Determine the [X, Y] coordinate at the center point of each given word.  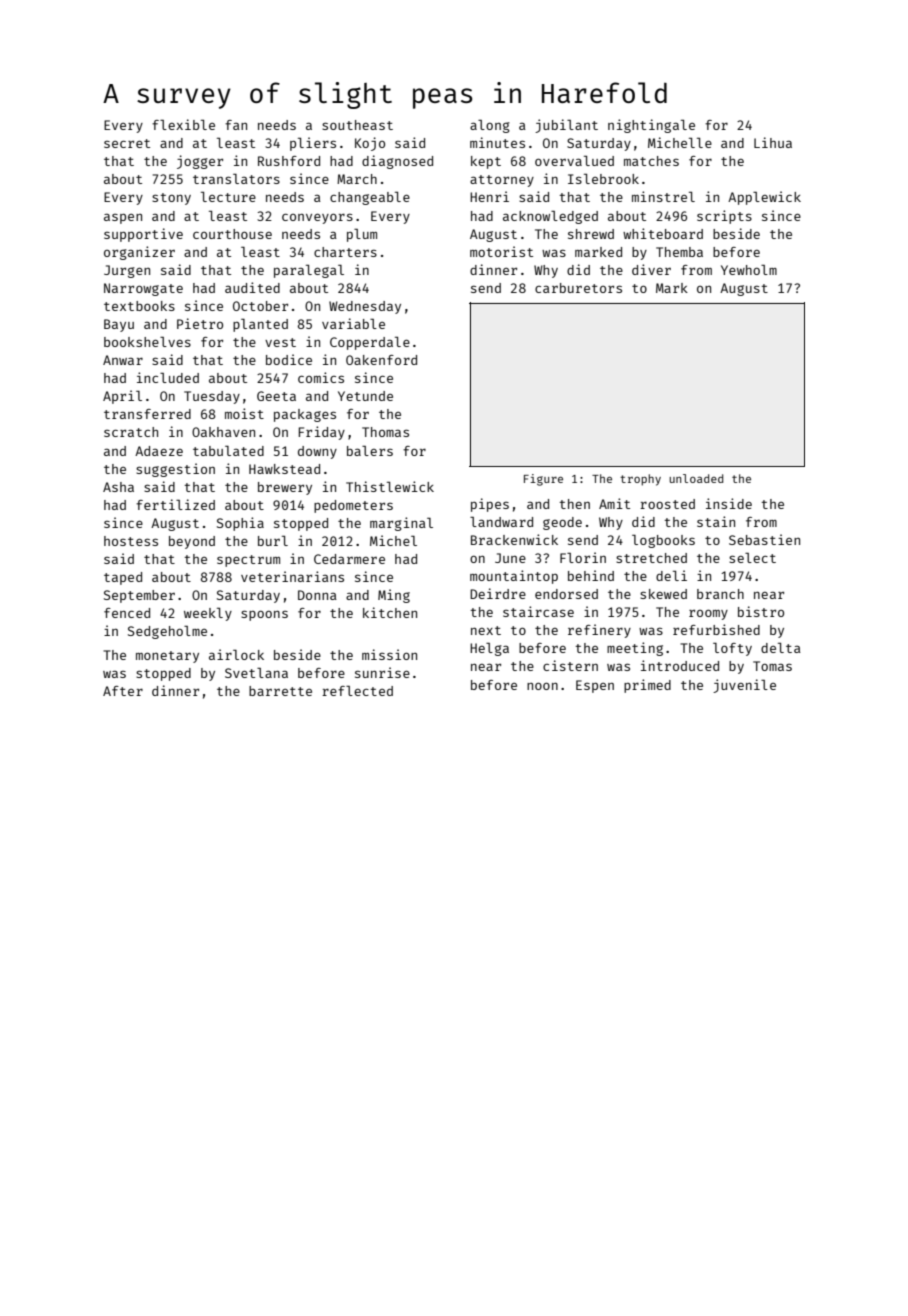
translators [236, 178]
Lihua [773, 142]
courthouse [232, 234]
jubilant [566, 126]
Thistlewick [390, 486]
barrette [280, 691]
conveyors [317, 218]
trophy [640, 480]
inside [729, 503]
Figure [543, 480]
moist [244, 413]
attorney [502, 181]
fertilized [175, 504]
